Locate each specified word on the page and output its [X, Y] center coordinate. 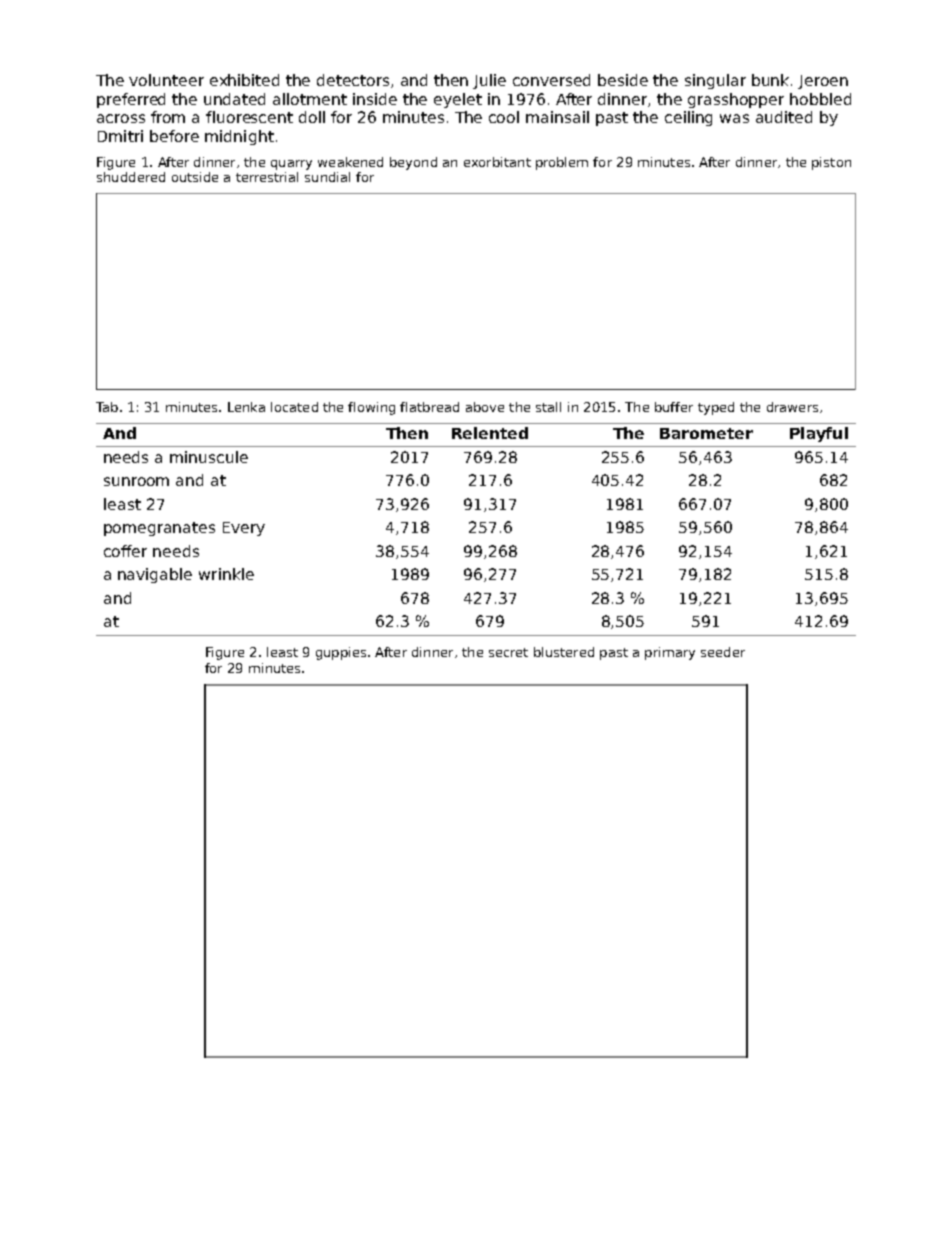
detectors [353, 80]
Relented [490, 433]
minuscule [209, 457]
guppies [341, 653]
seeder [723, 652]
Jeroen [823, 82]
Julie [489, 81]
